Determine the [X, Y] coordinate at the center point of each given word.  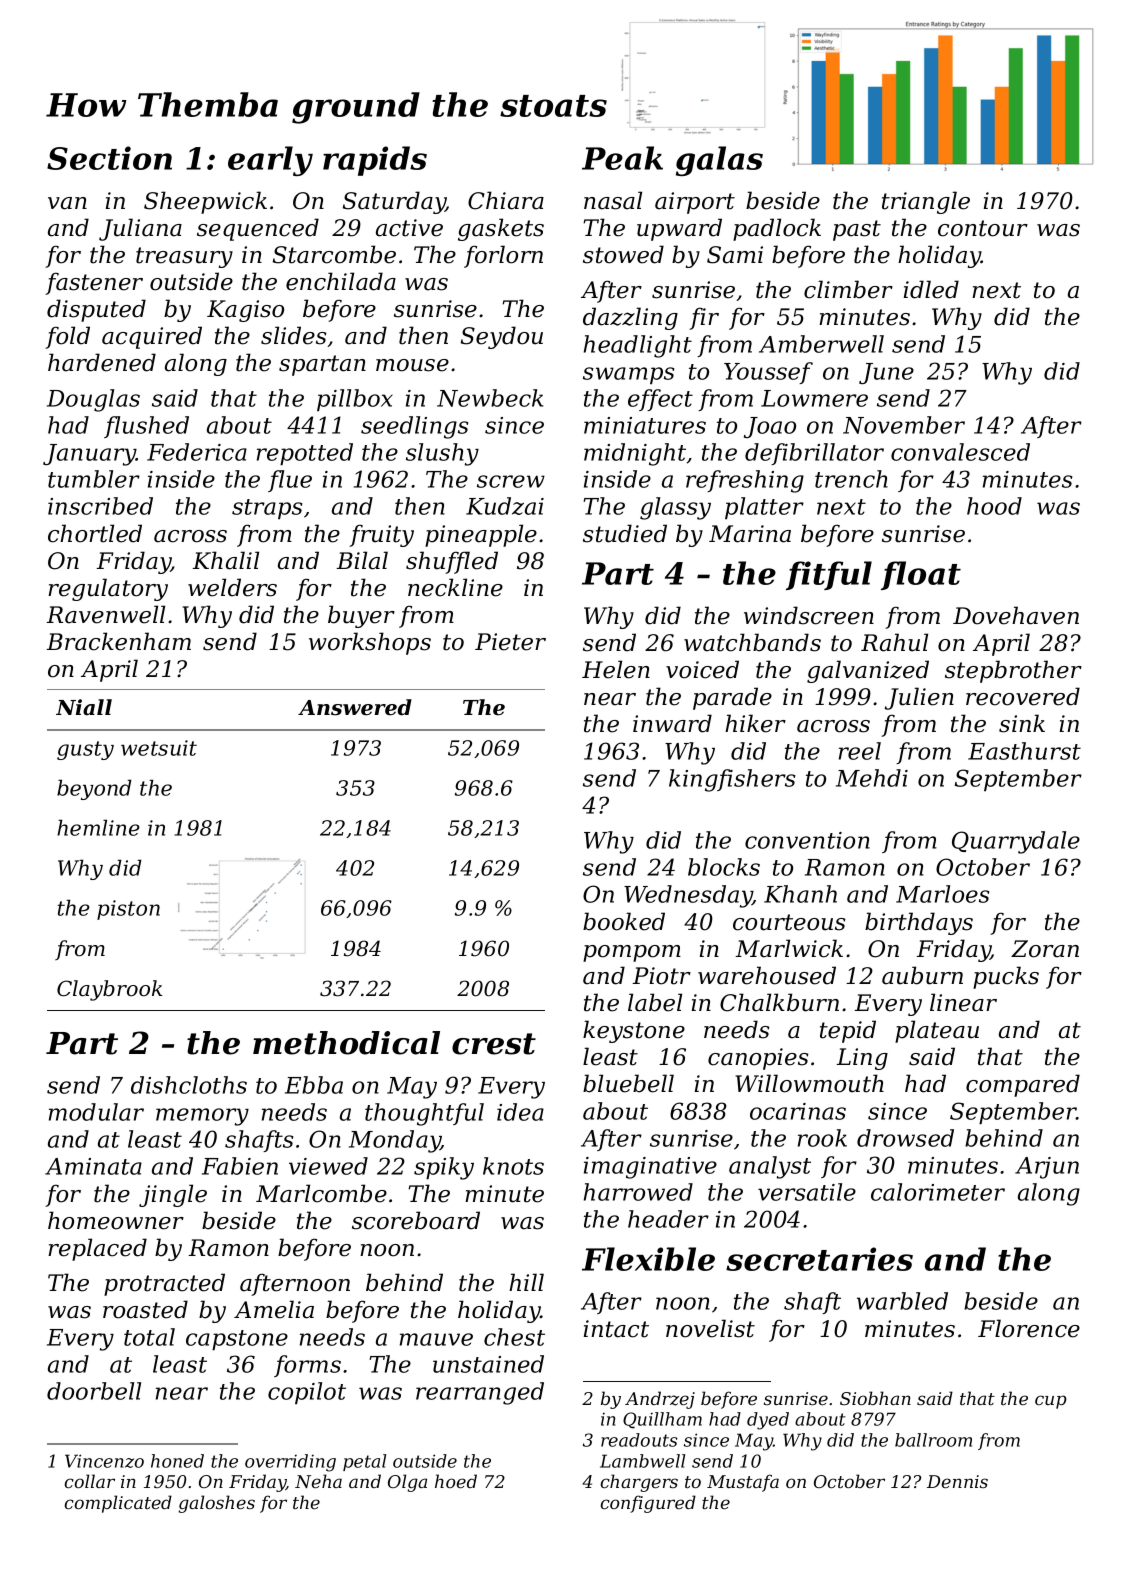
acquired [152, 337]
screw [511, 481]
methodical [346, 1043]
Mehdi [872, 778]
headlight [638, 346]
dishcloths [189, 1085]
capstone [237, 1340]
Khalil [225, 560]
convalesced [960, 452]
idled [931, 289]
